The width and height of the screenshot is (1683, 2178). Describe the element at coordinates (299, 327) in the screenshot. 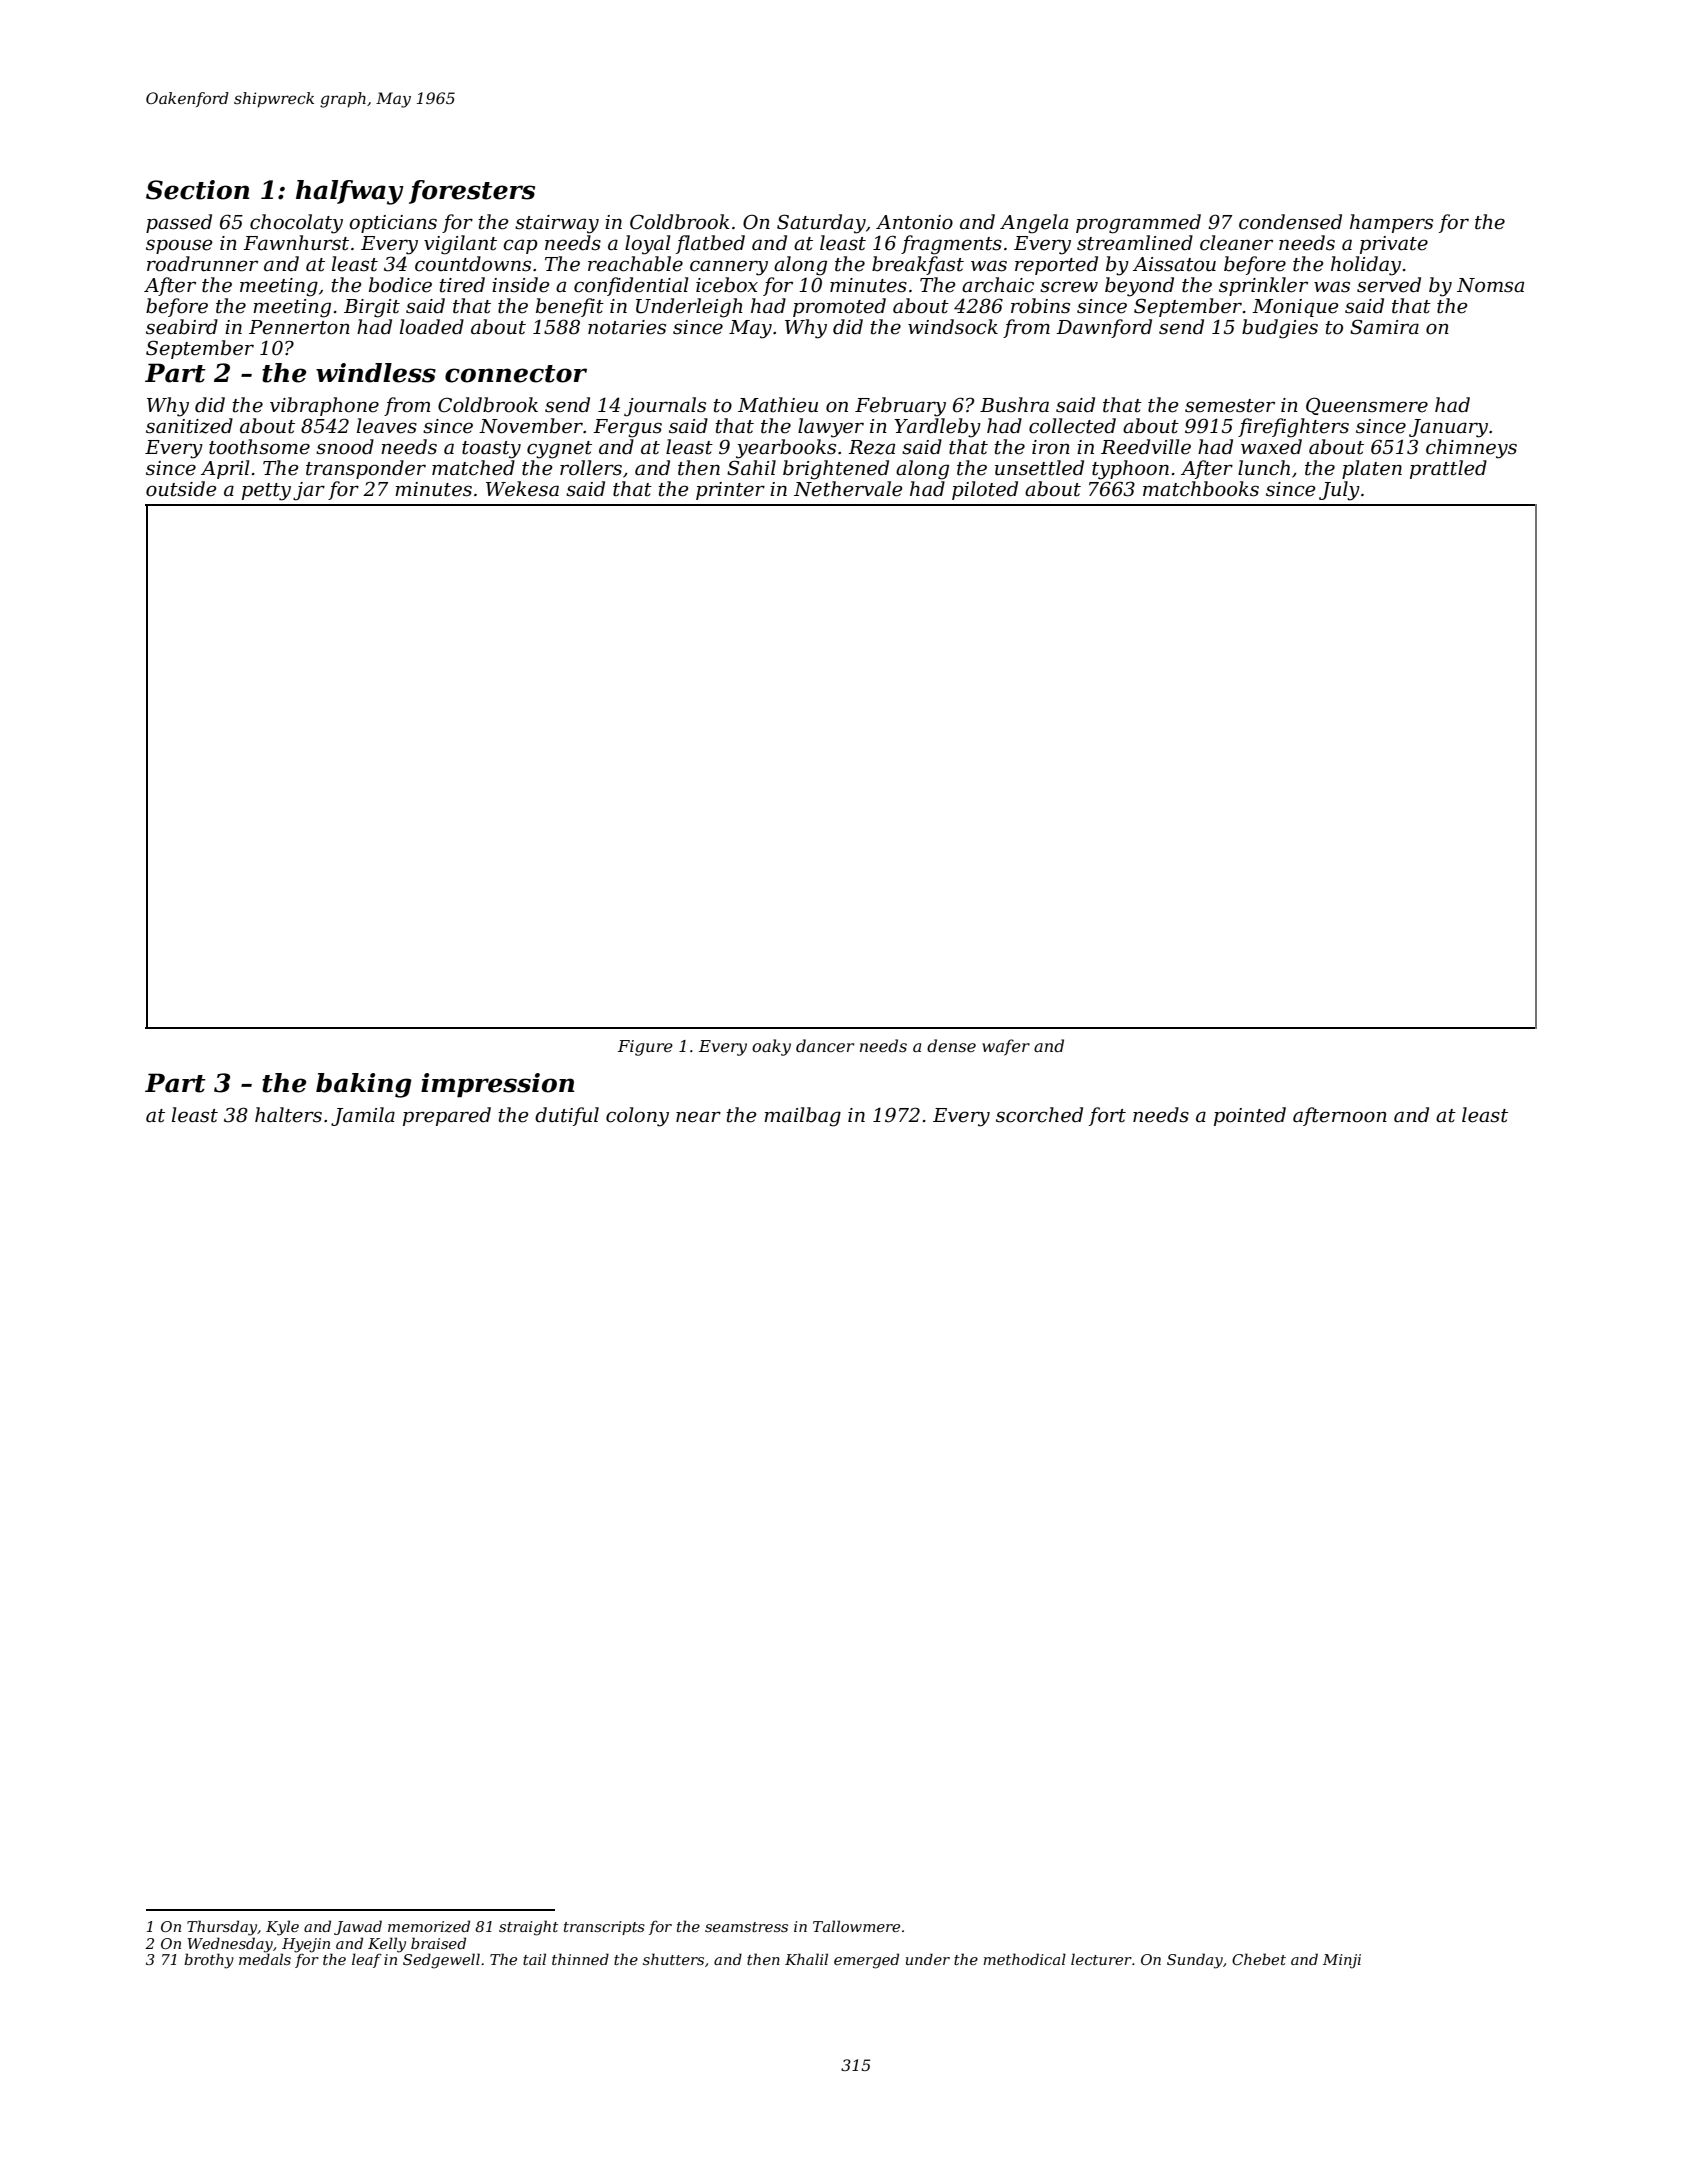

I see `Pennerton` at that location.
